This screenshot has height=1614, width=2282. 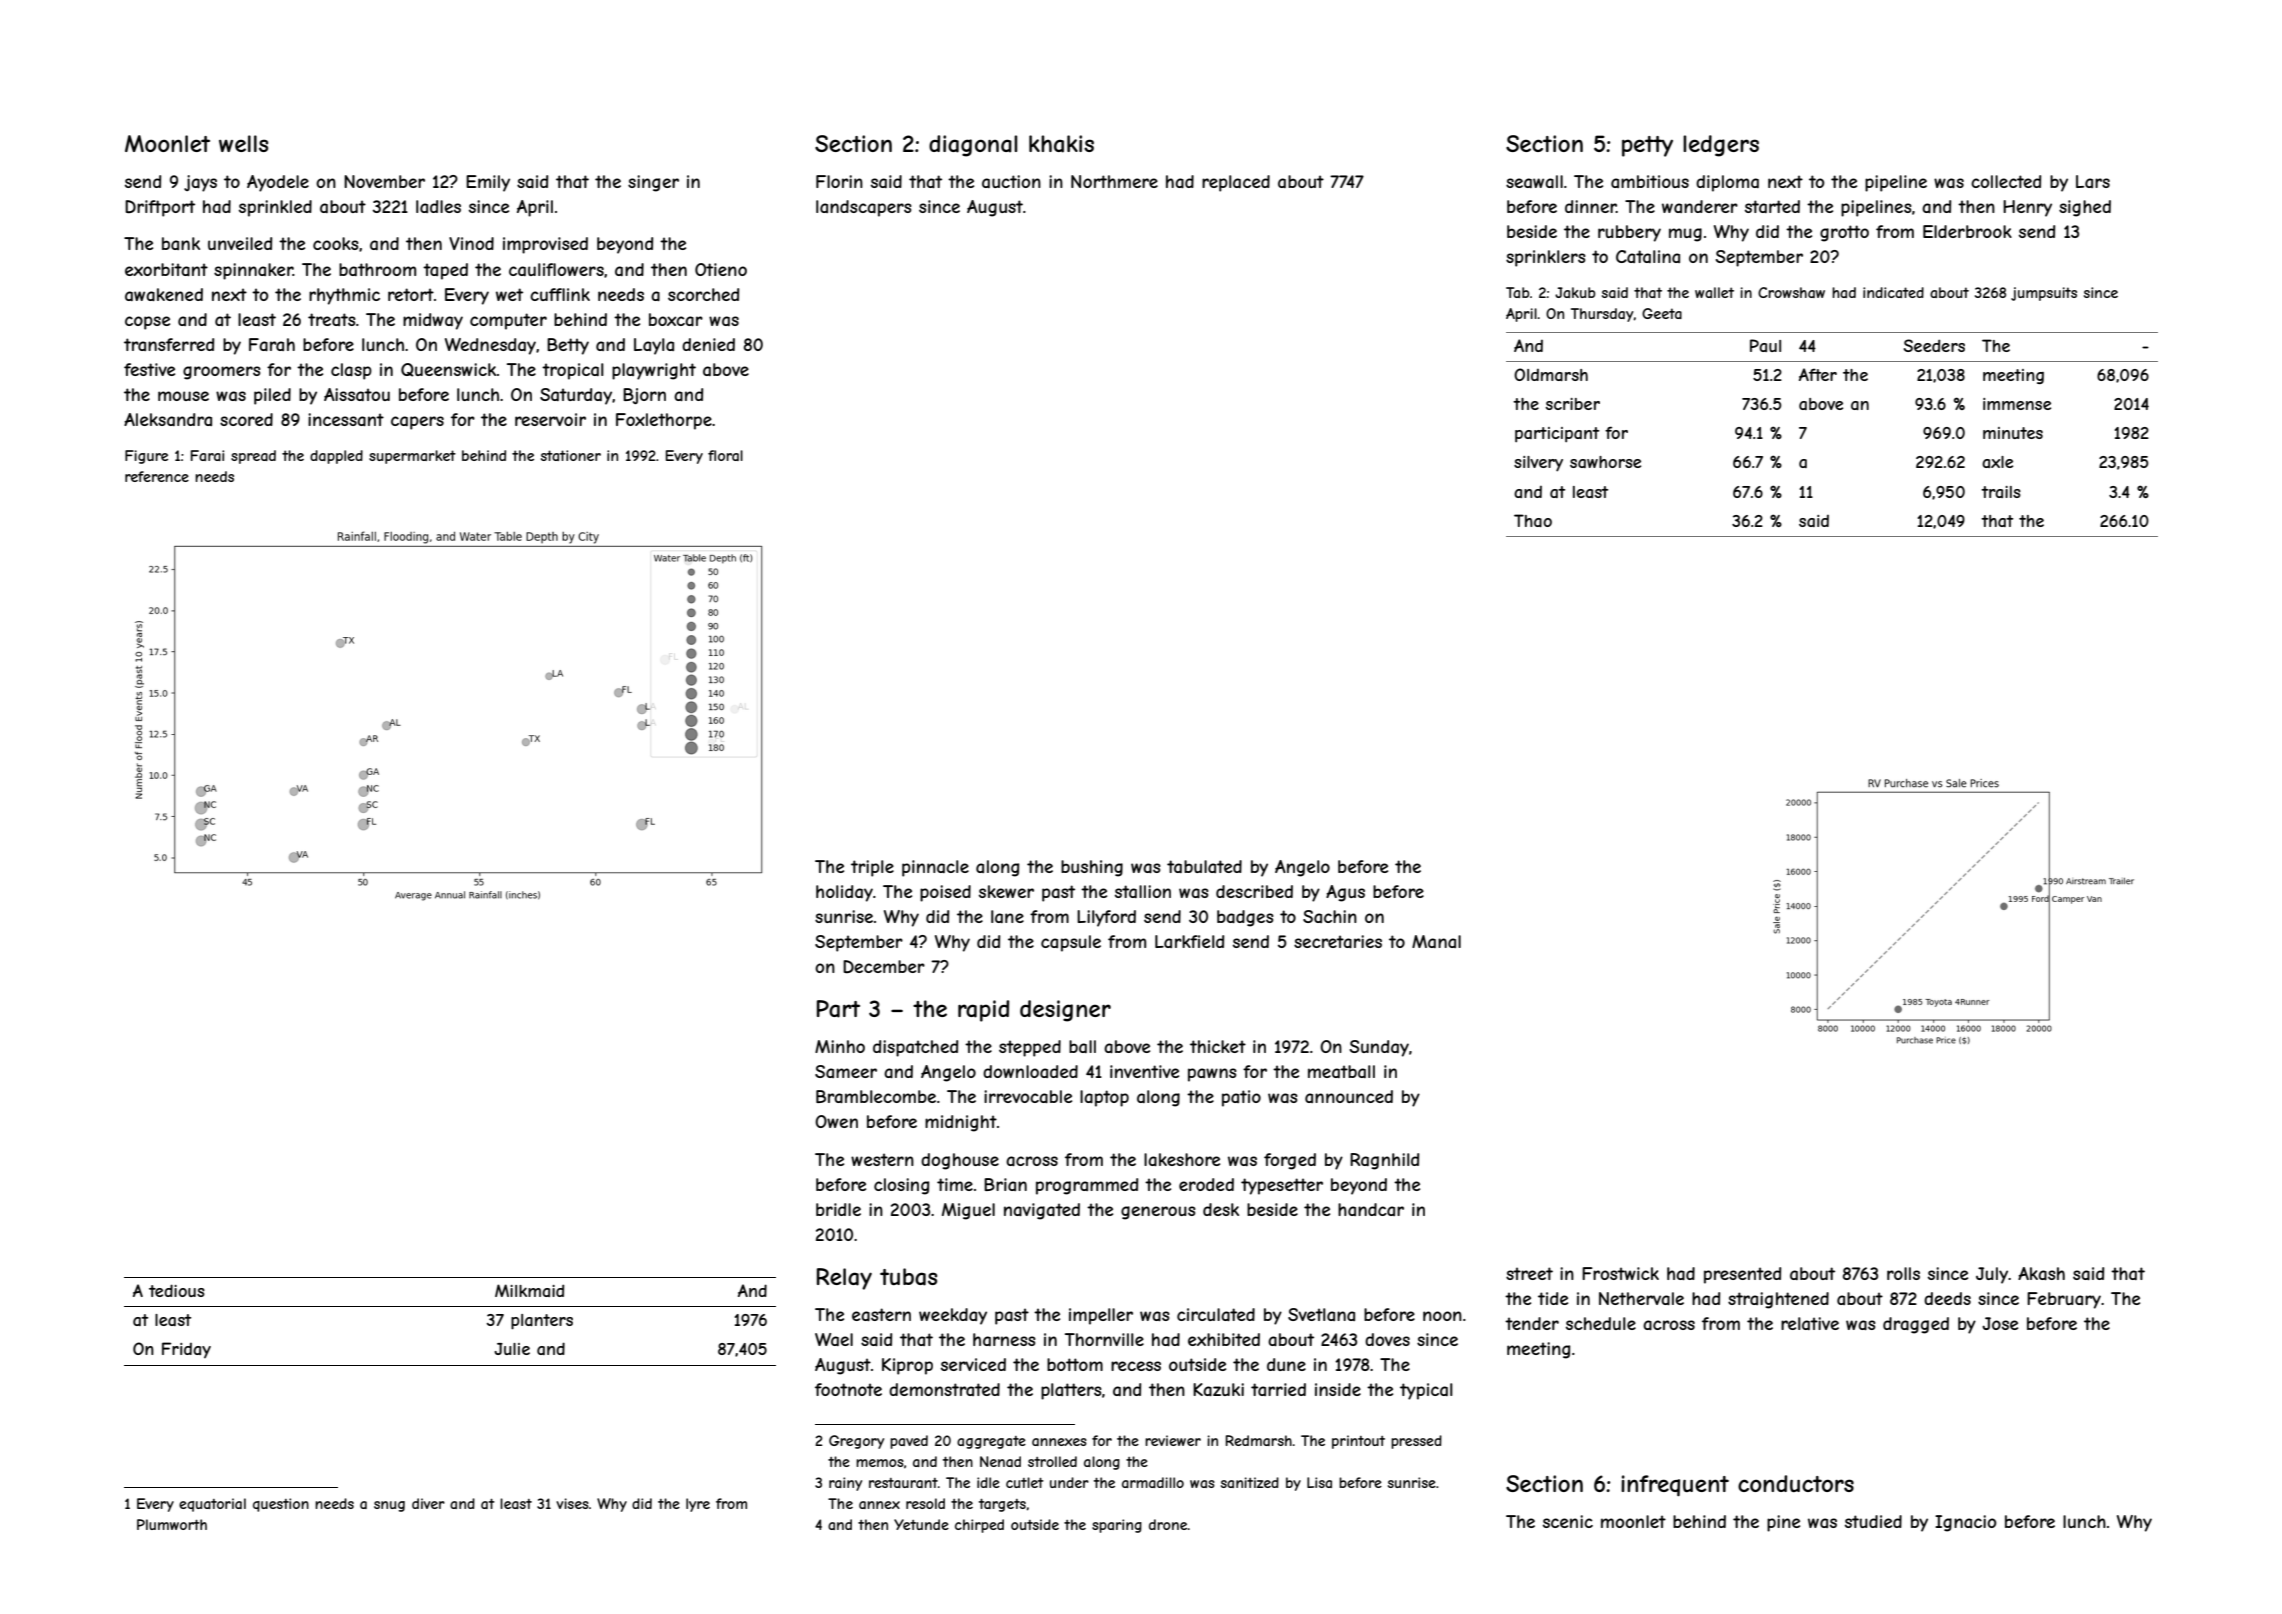 I want to click on holiday, so click(x=844, y=893).
